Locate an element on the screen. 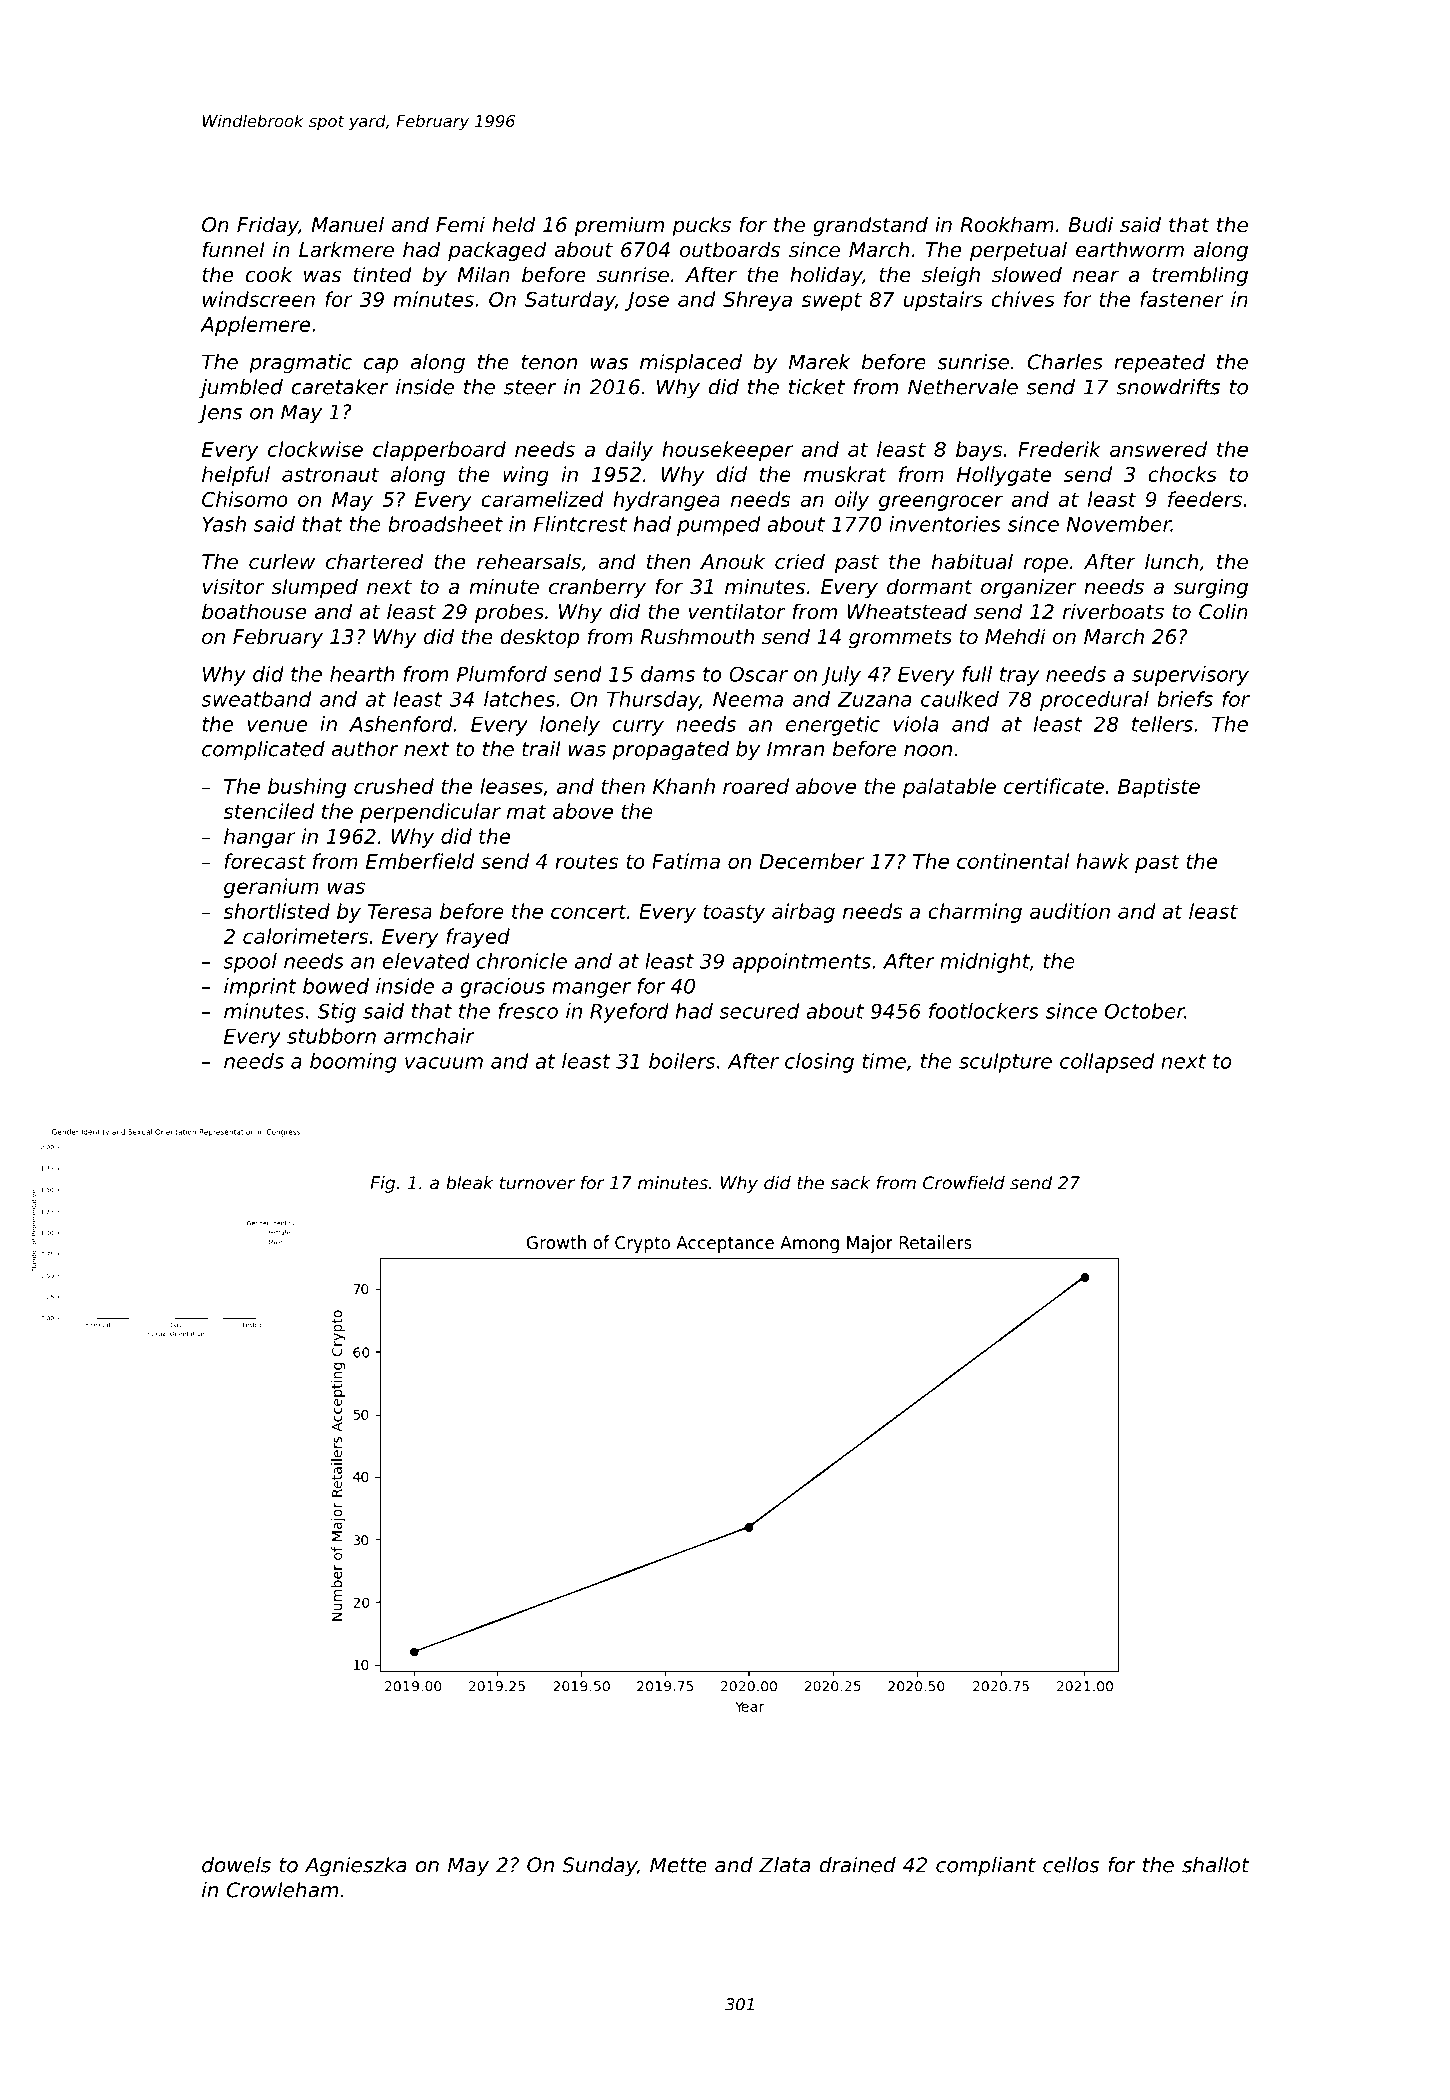  bushing is located at coordinates (307, 788).
